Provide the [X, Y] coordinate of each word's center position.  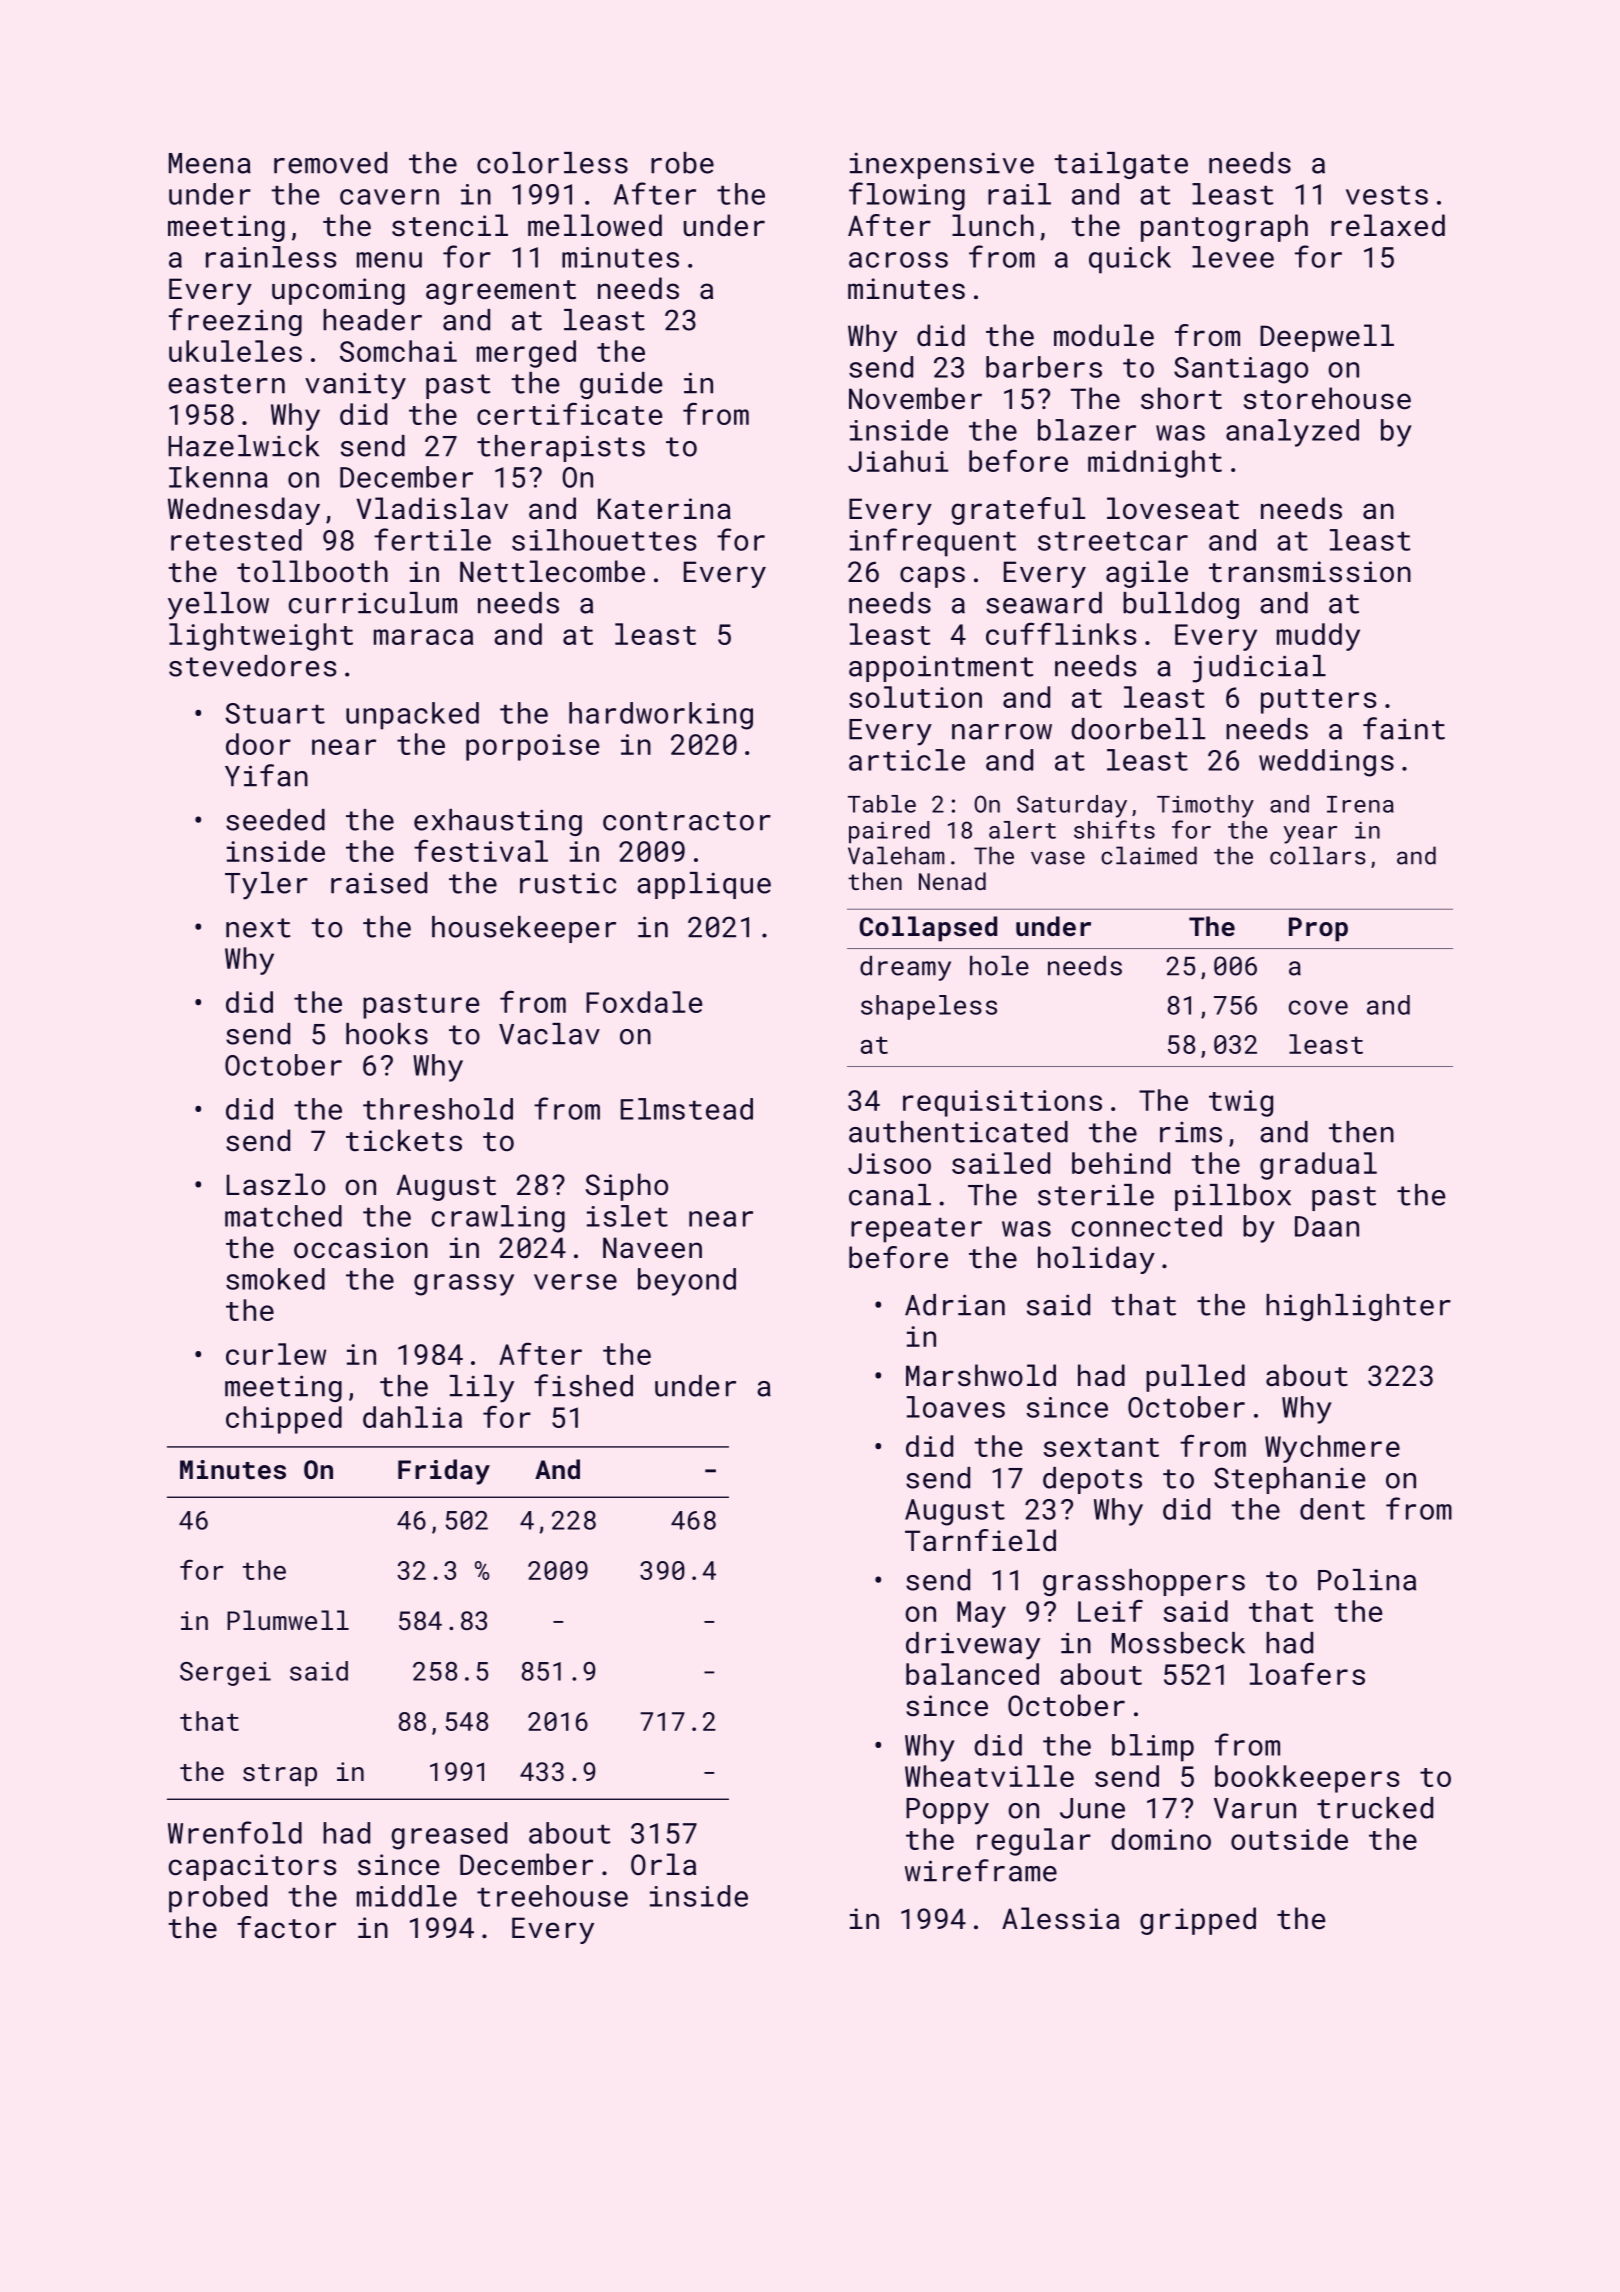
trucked [1375, 1808]
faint [1404, 728]
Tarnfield [980, 1540]
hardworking [661, 716]
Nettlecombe [552, 571]
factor [286, 1927]
